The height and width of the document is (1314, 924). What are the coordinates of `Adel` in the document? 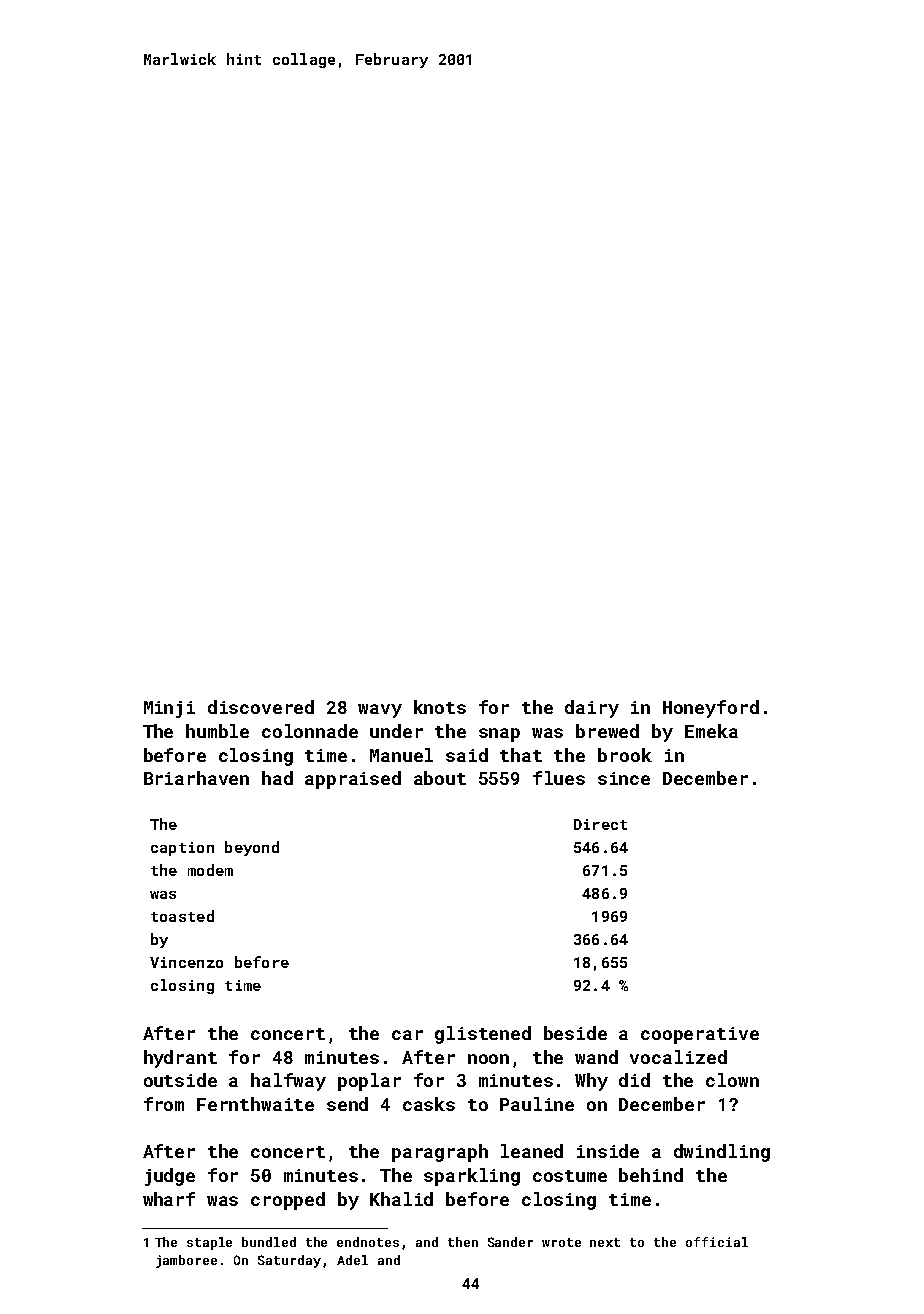 It's located at (352, 1260).
